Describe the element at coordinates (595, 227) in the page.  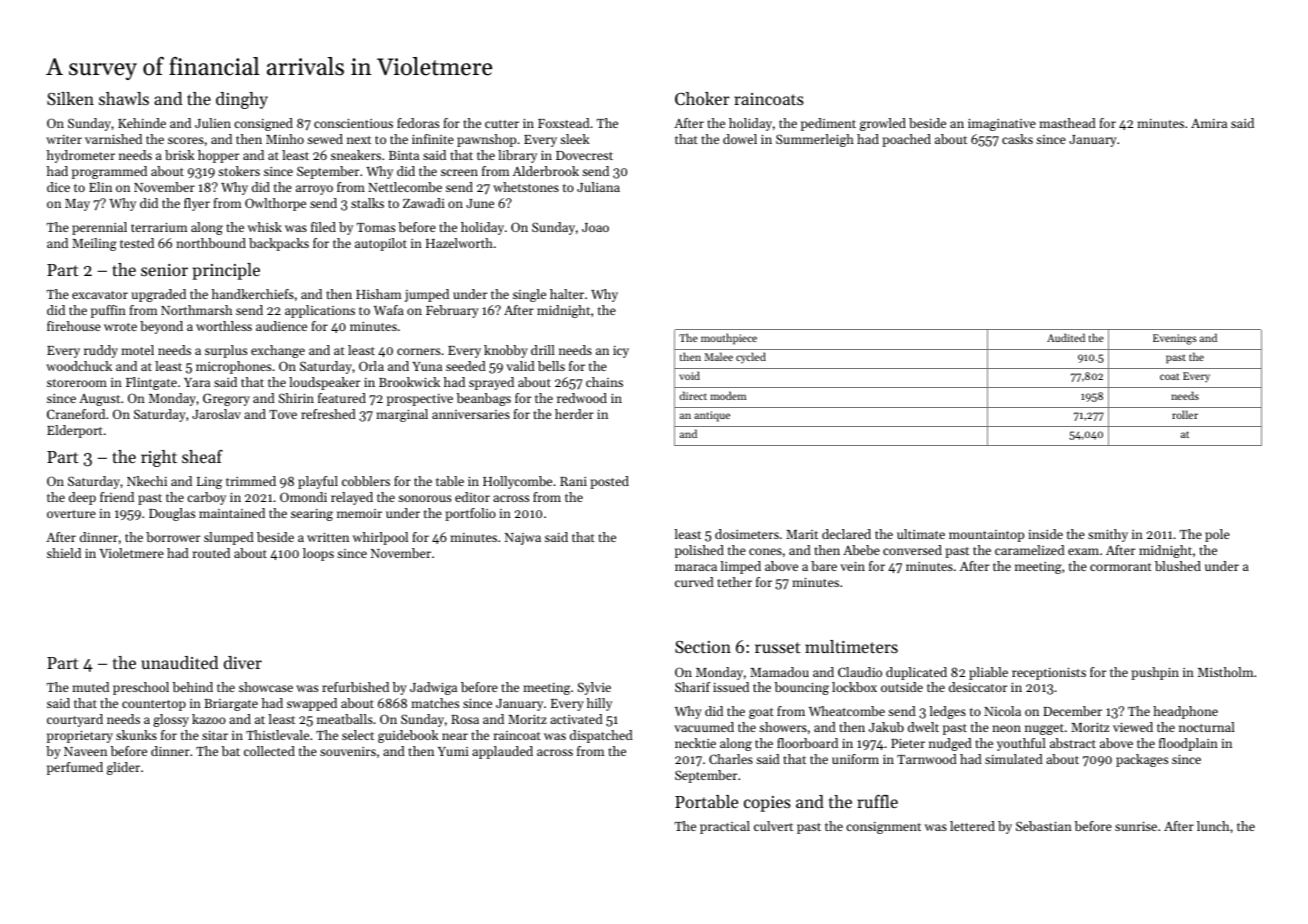
I see `Joao` at that location.
